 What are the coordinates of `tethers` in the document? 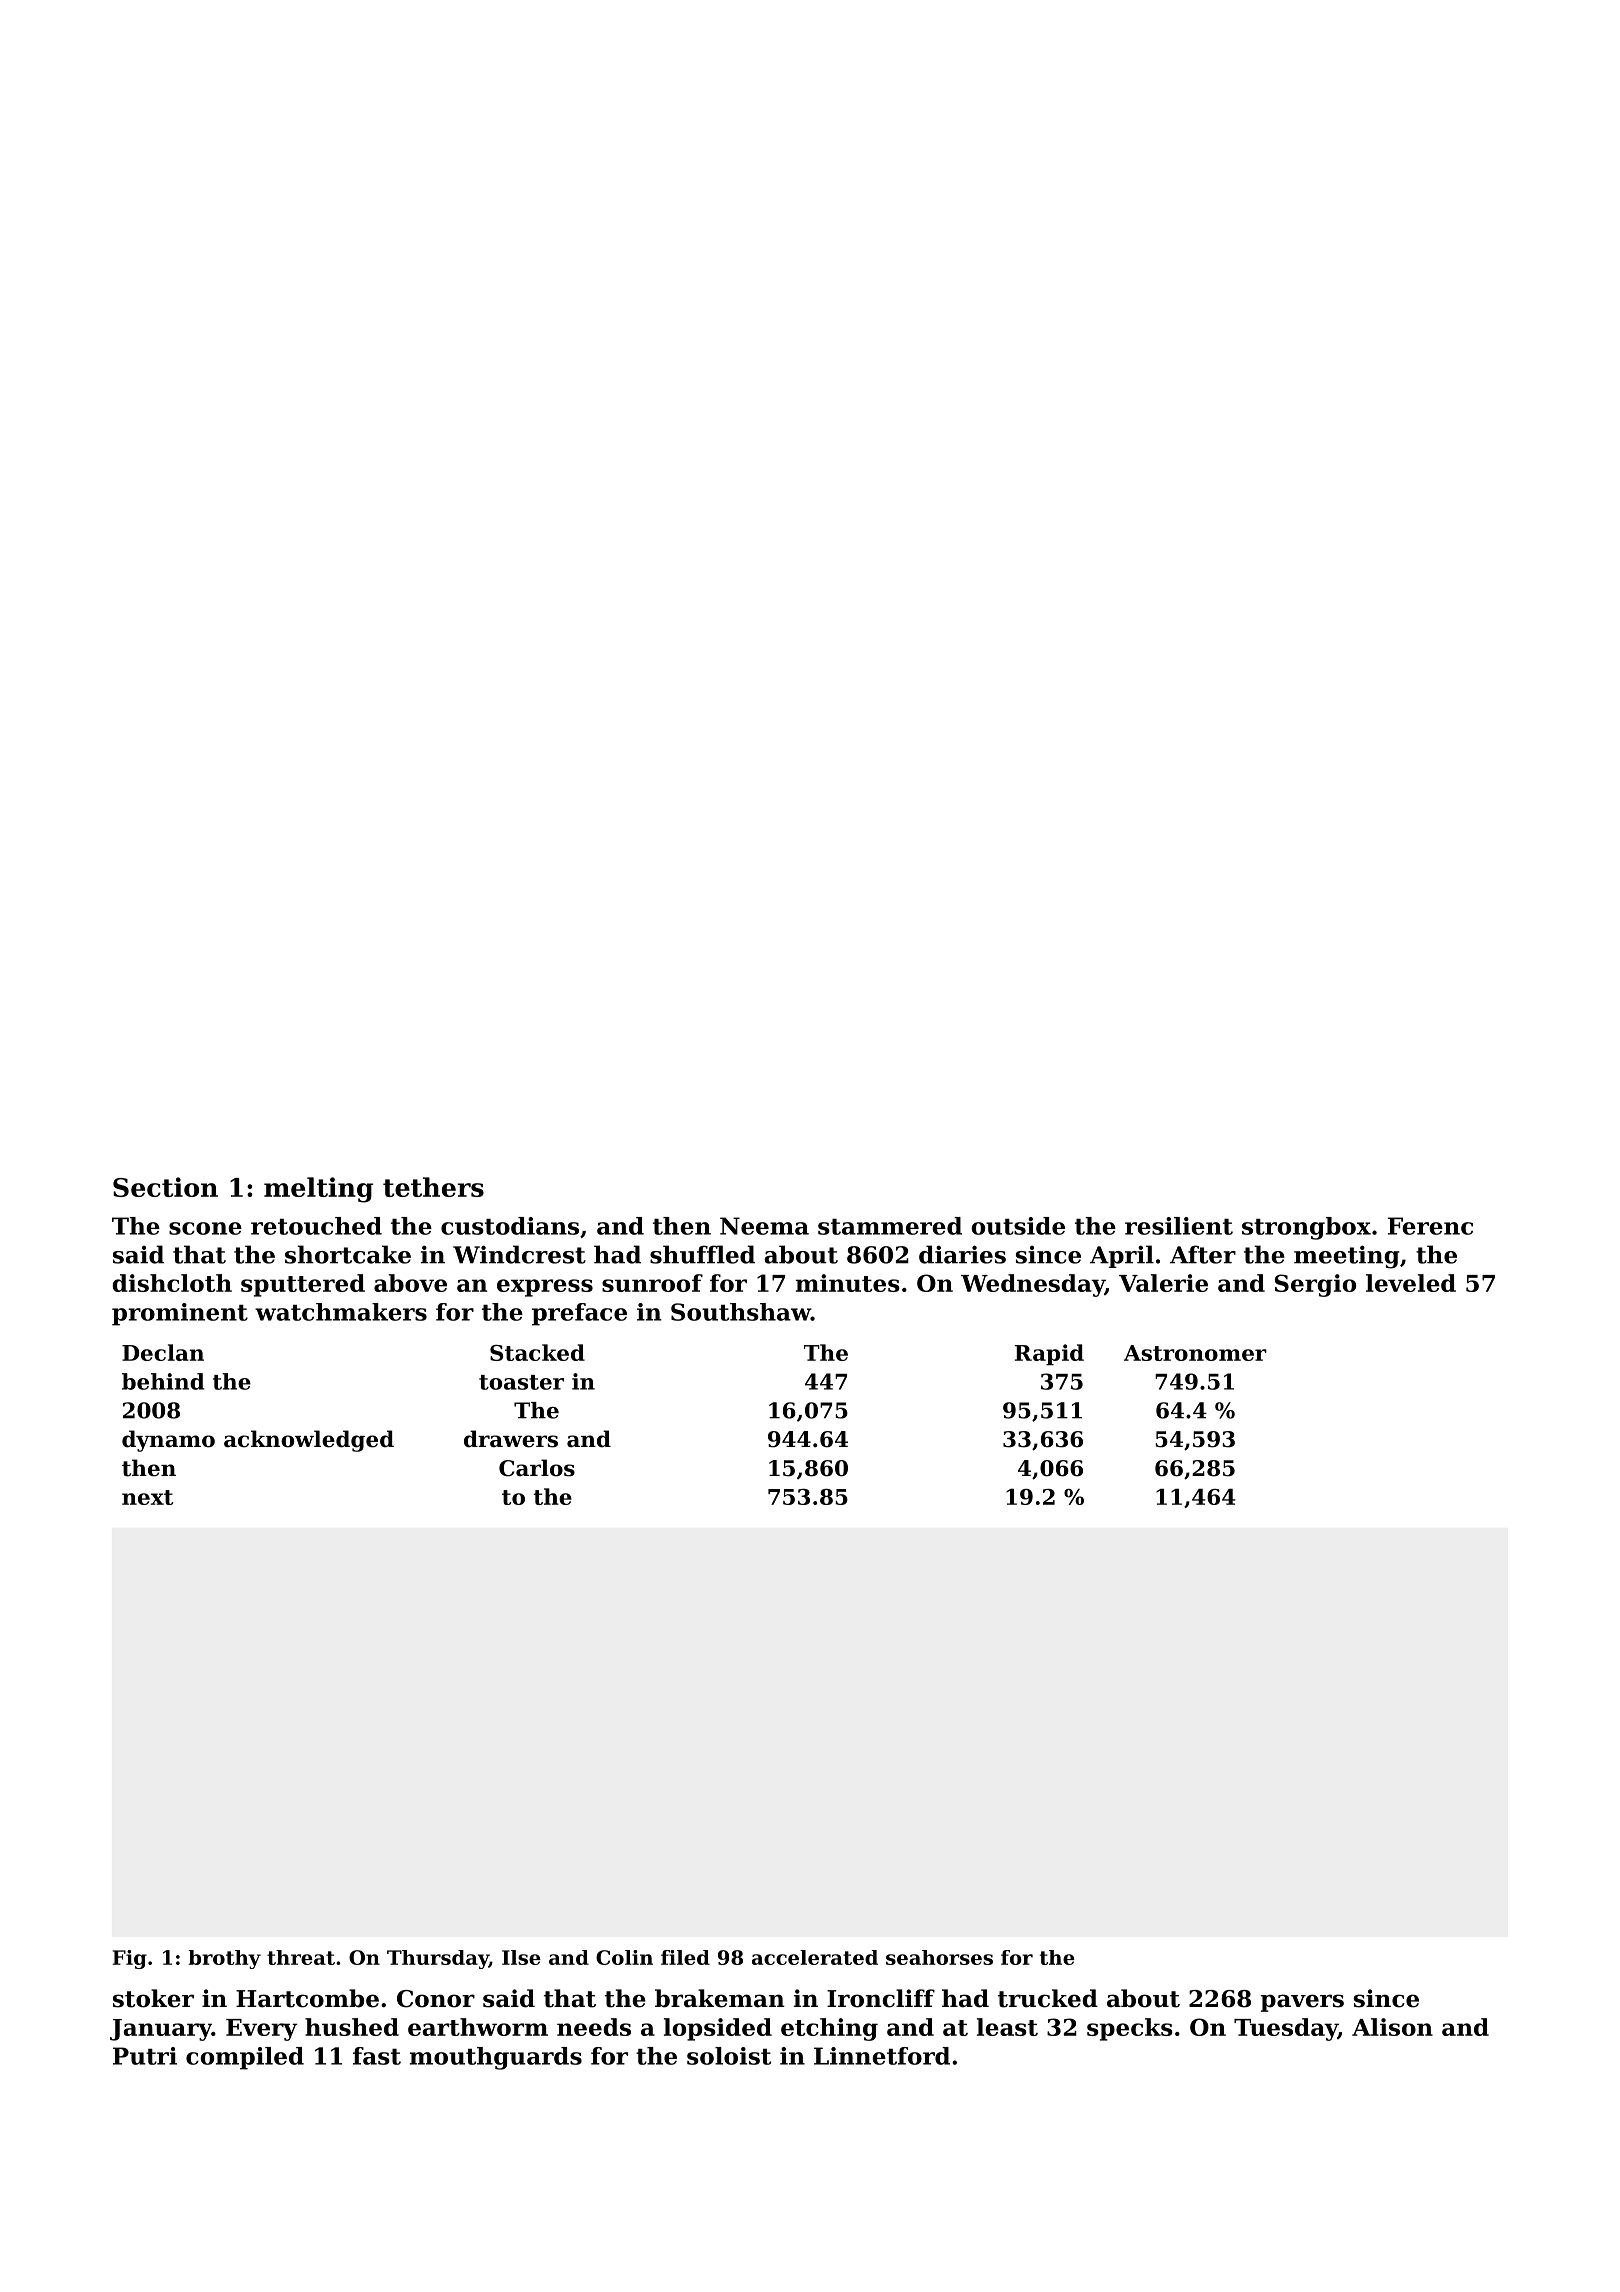 It's located at (433, 1187).
